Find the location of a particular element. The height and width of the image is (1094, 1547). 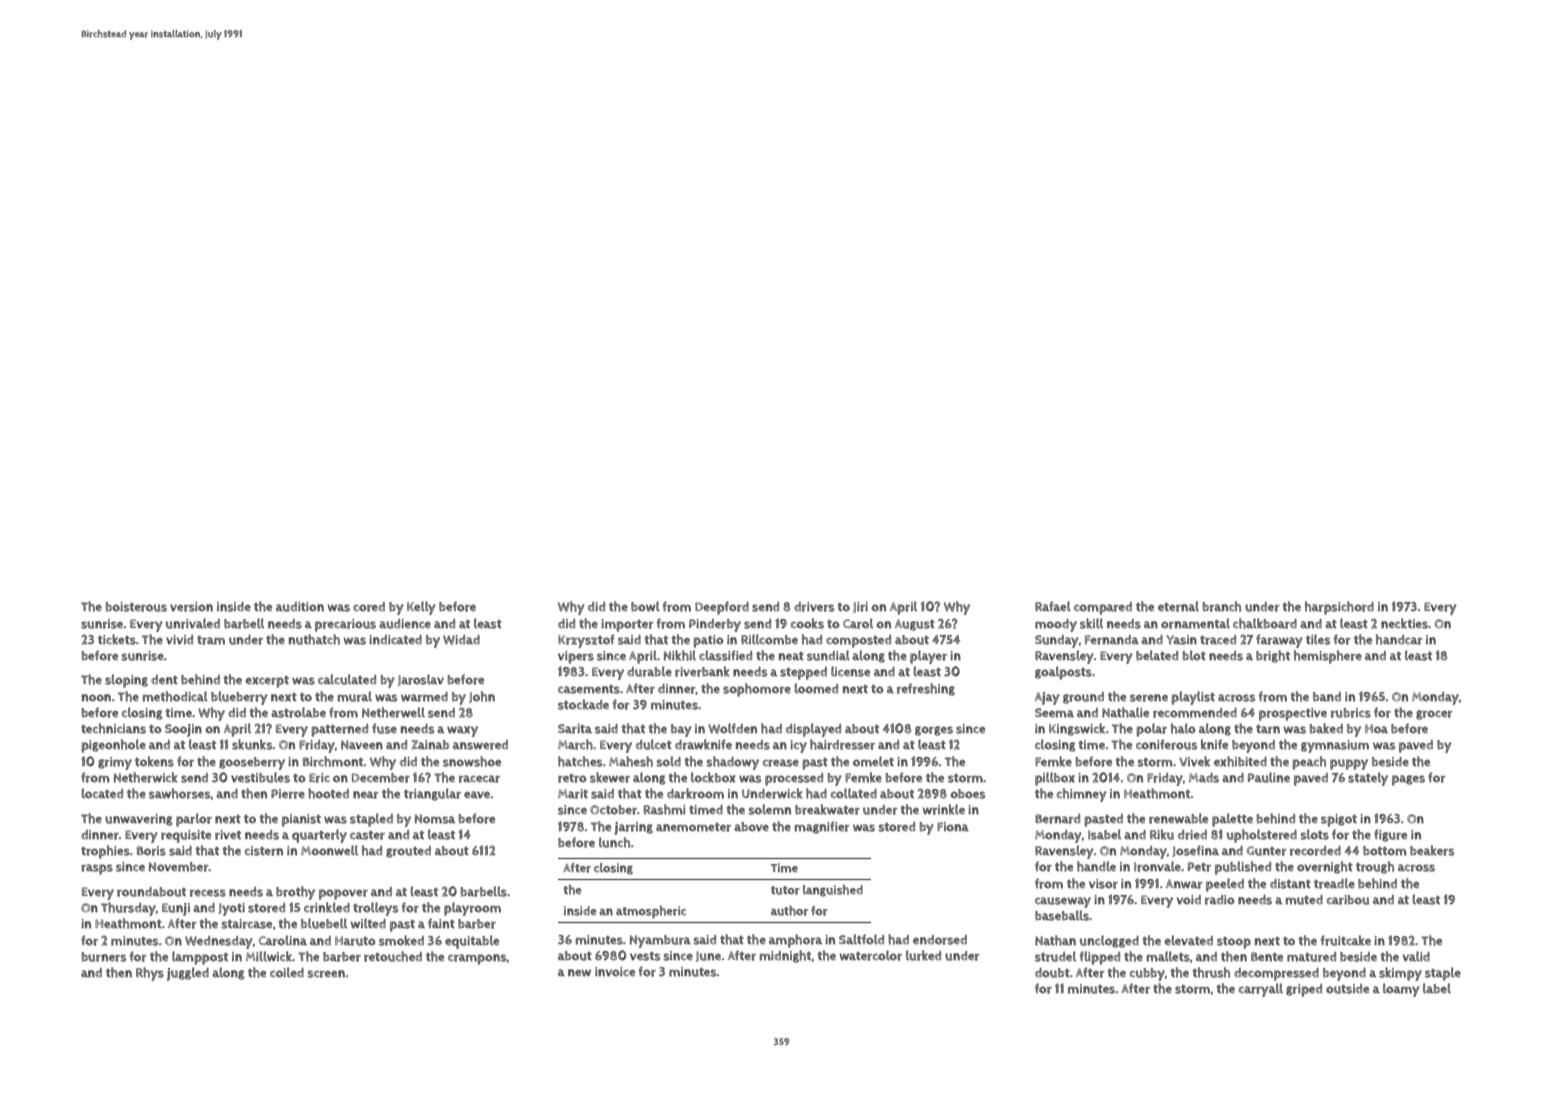

technicians is located at coordinates (113, 728).
